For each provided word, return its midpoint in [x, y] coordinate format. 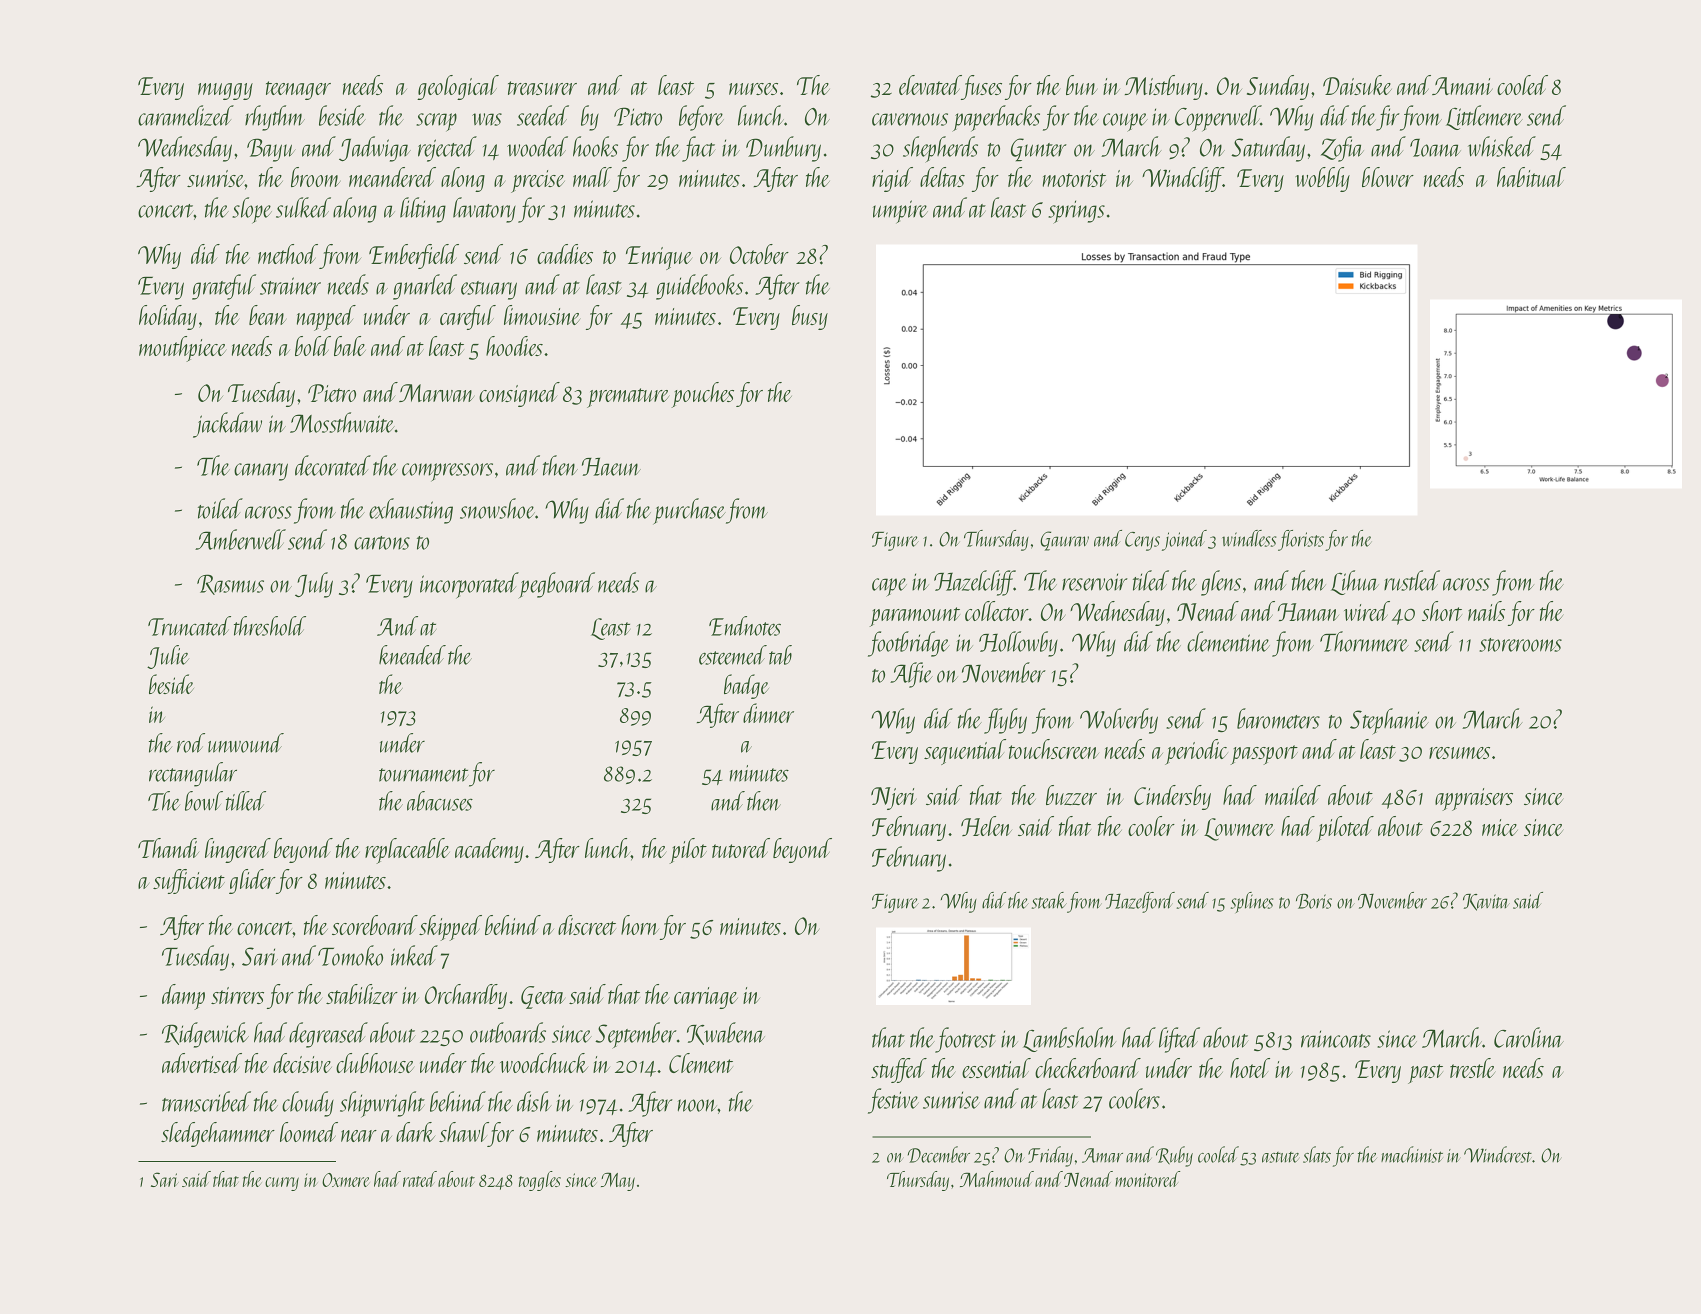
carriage [706, 998]
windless [1249, 538]
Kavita [1486, 902]
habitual [1531, 177]
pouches [702, 395]
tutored [741, 848]
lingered [238, 850]
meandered [392, 177]
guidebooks [699, 287]
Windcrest [1498, 1154]
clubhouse [375, 1063]
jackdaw [227, 425]
